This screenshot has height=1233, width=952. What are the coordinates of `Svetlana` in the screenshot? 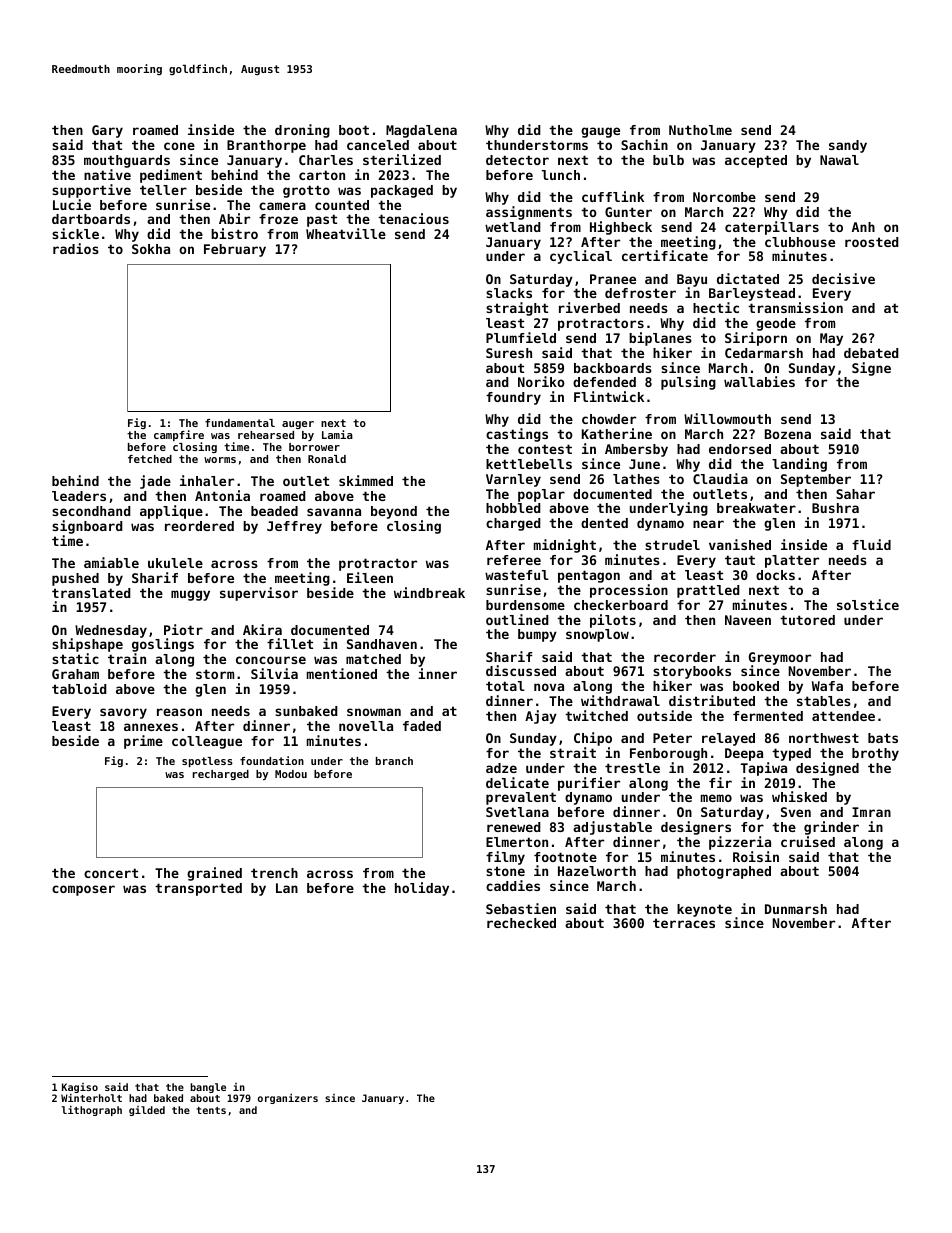 It's located at (517, 812).
